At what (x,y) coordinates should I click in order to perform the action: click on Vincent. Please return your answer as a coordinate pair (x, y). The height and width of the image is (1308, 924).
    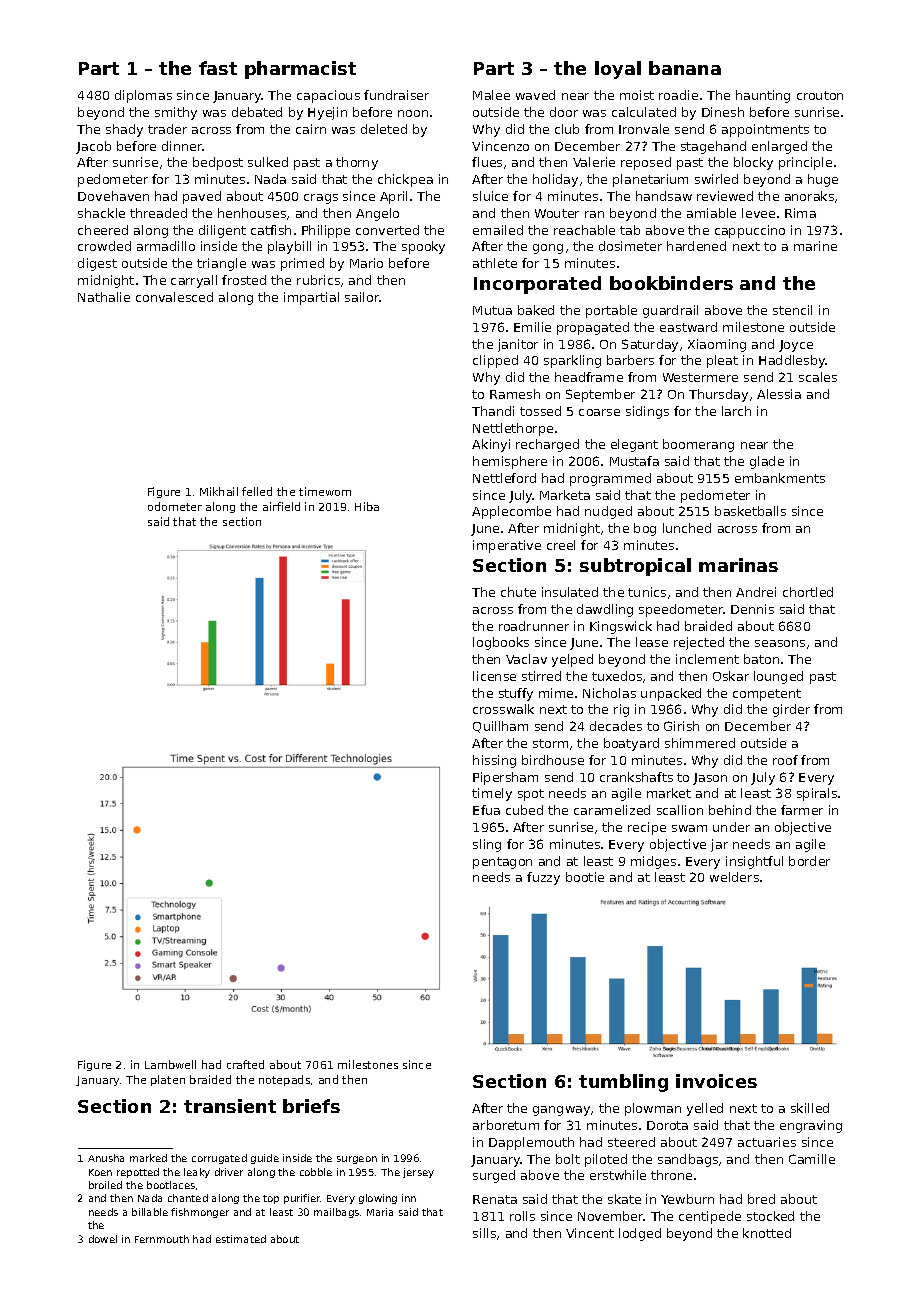
    Looking at the image, I should click on (590, 1233).
